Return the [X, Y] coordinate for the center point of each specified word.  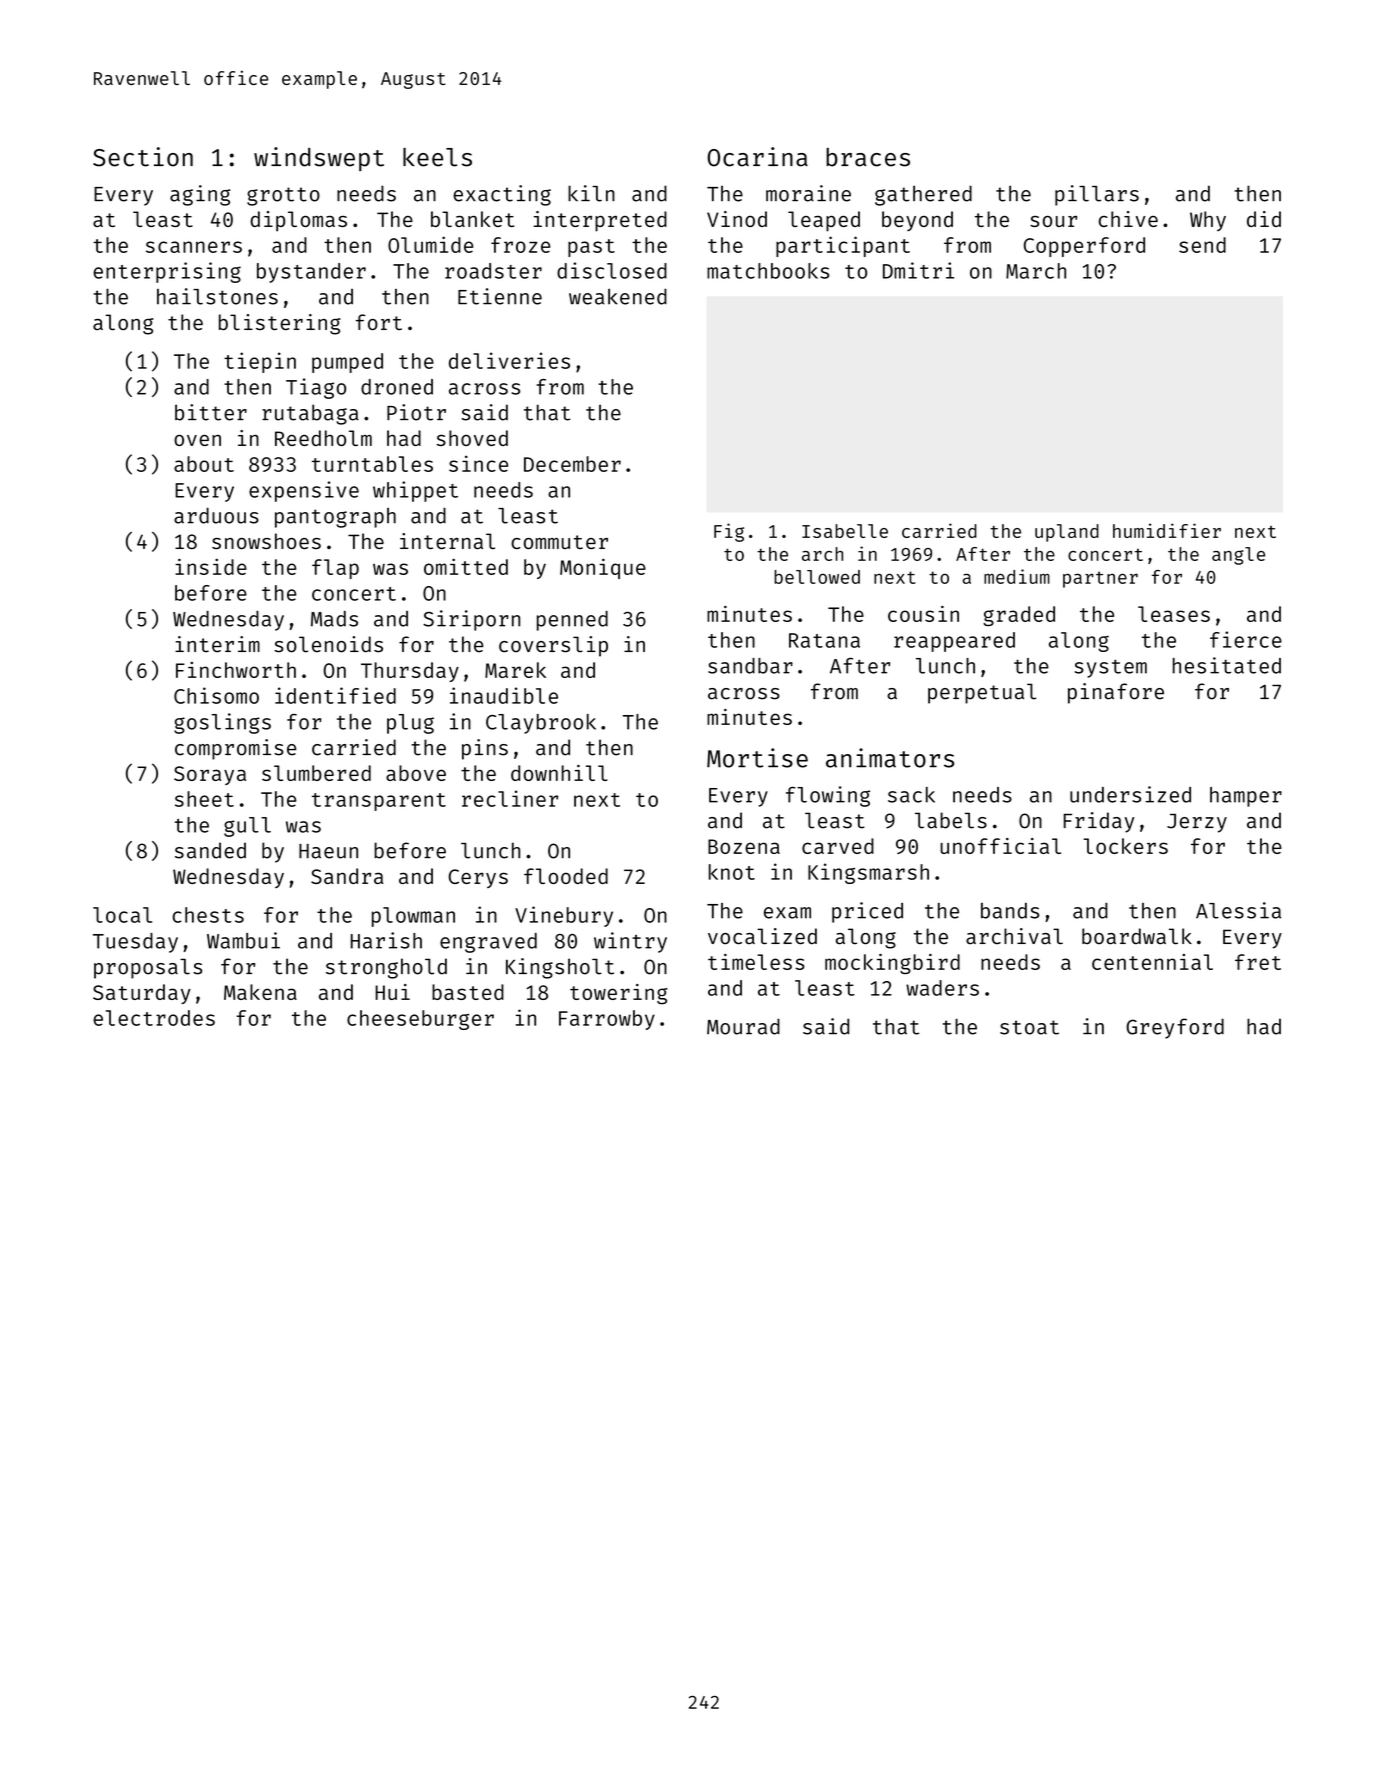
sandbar [750, 666]
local [122, 915]
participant [843, 246]
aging [200, 195]
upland [1067, 533]
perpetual [982, 693]
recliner [510, 798]
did [1264, 219]
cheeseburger [420, 1020]
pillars [1097, 195]
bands [1010, 911]
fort [379, 322]
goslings [222, 723]
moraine [808, 193]
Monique [603, 568]
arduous [216, 515]
